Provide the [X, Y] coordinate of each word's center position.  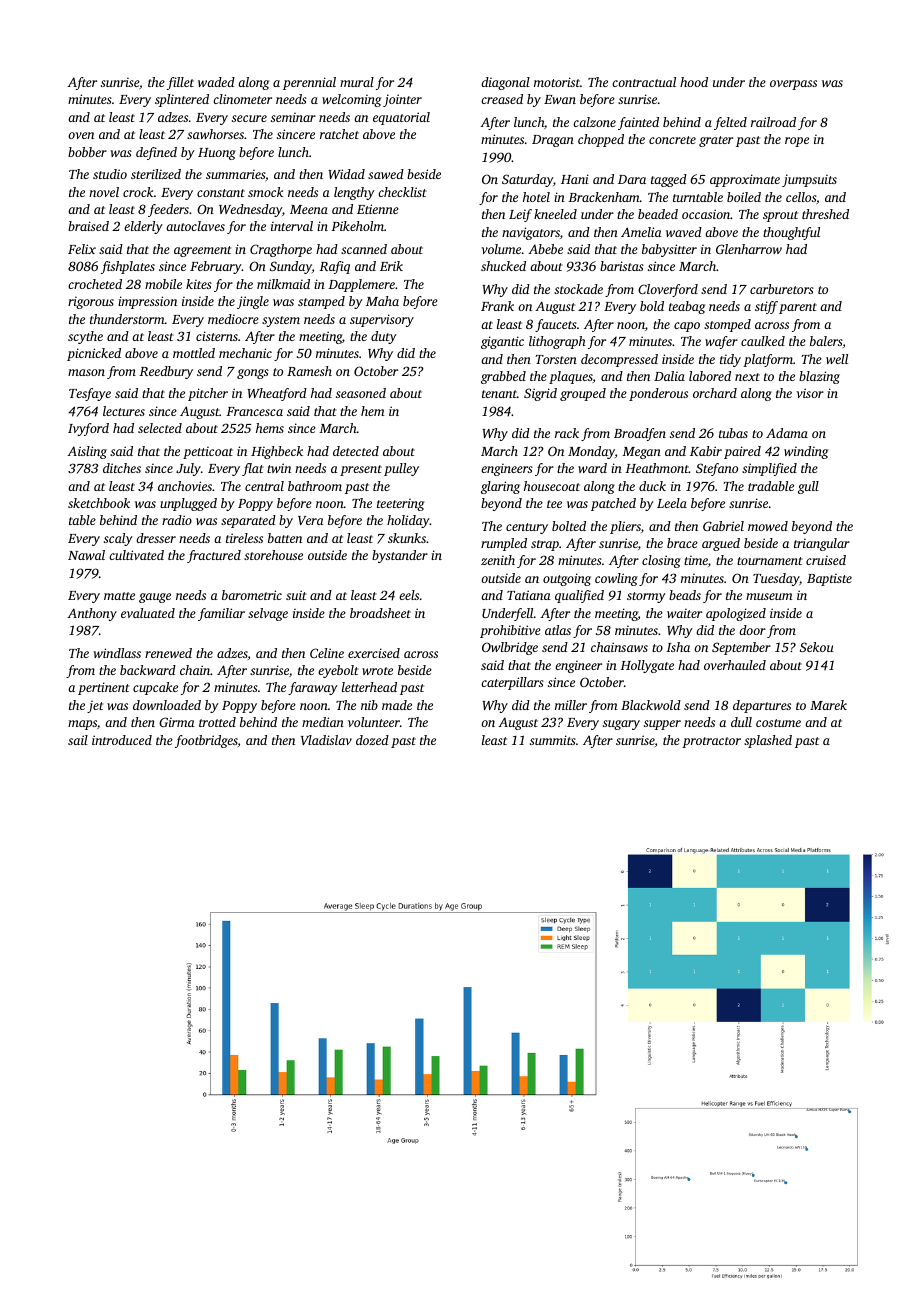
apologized [736, 614]
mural [357, 82]
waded [216, 82]
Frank [497, 306]
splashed [768, 741]
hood [694, 82]
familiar [221, 614]
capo [687, 327]
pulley [401, 469]
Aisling [87, 452]
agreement [202, 251]
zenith [498, 560]
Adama [787, 433]
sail [78, 740]
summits [553, 740]
